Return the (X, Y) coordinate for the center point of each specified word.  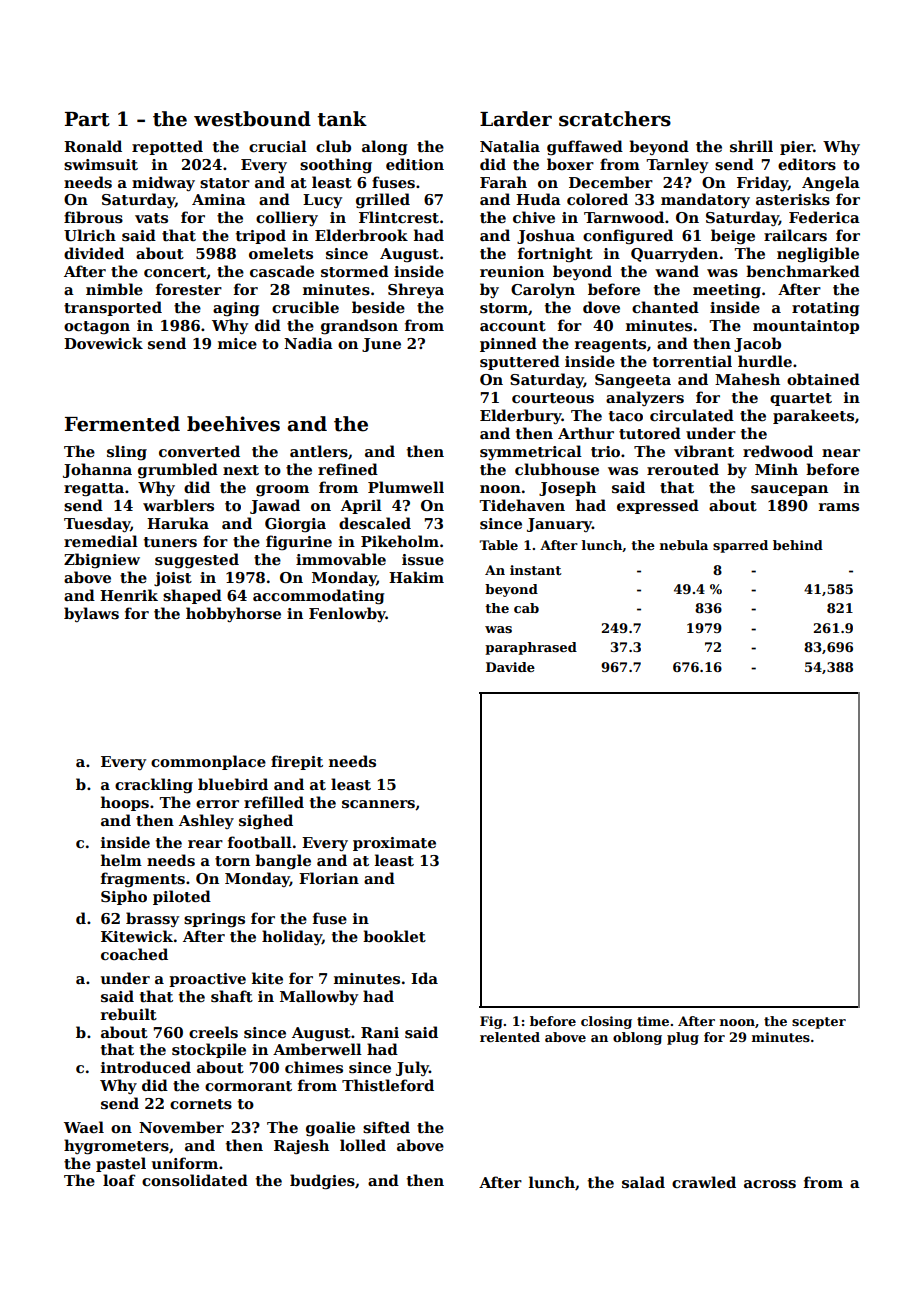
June (381, 345)
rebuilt (129, 1014)
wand (677, 271)
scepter (819, 1023)
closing (606, 1022)
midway (163, 183)
